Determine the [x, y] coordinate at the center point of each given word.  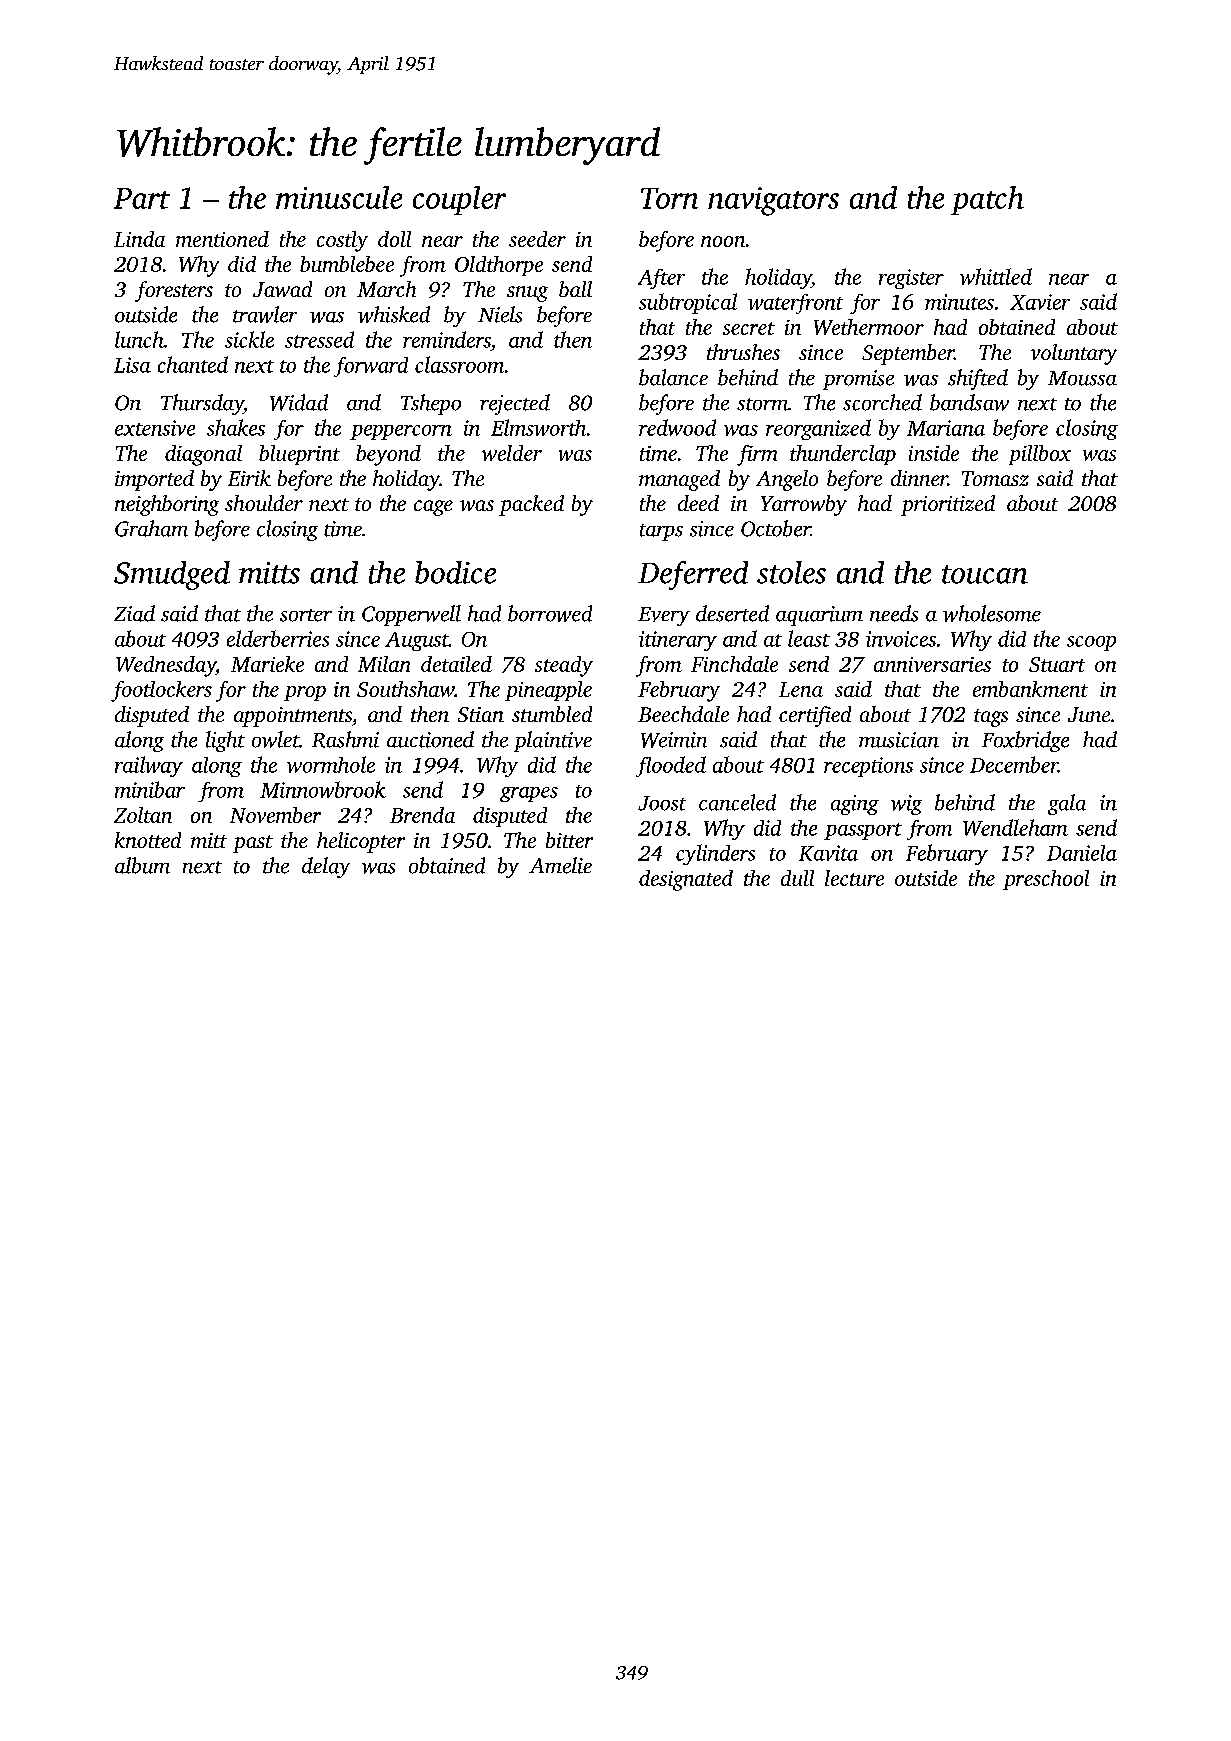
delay [326, 867]
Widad [299, 402]
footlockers [161, 691]
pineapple [548, 691]
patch [987, 200]
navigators [773, 201]
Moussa [1082, 378]
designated [686, 880]
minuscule [339, 197]
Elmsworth [538, 427]
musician [899, 740]
